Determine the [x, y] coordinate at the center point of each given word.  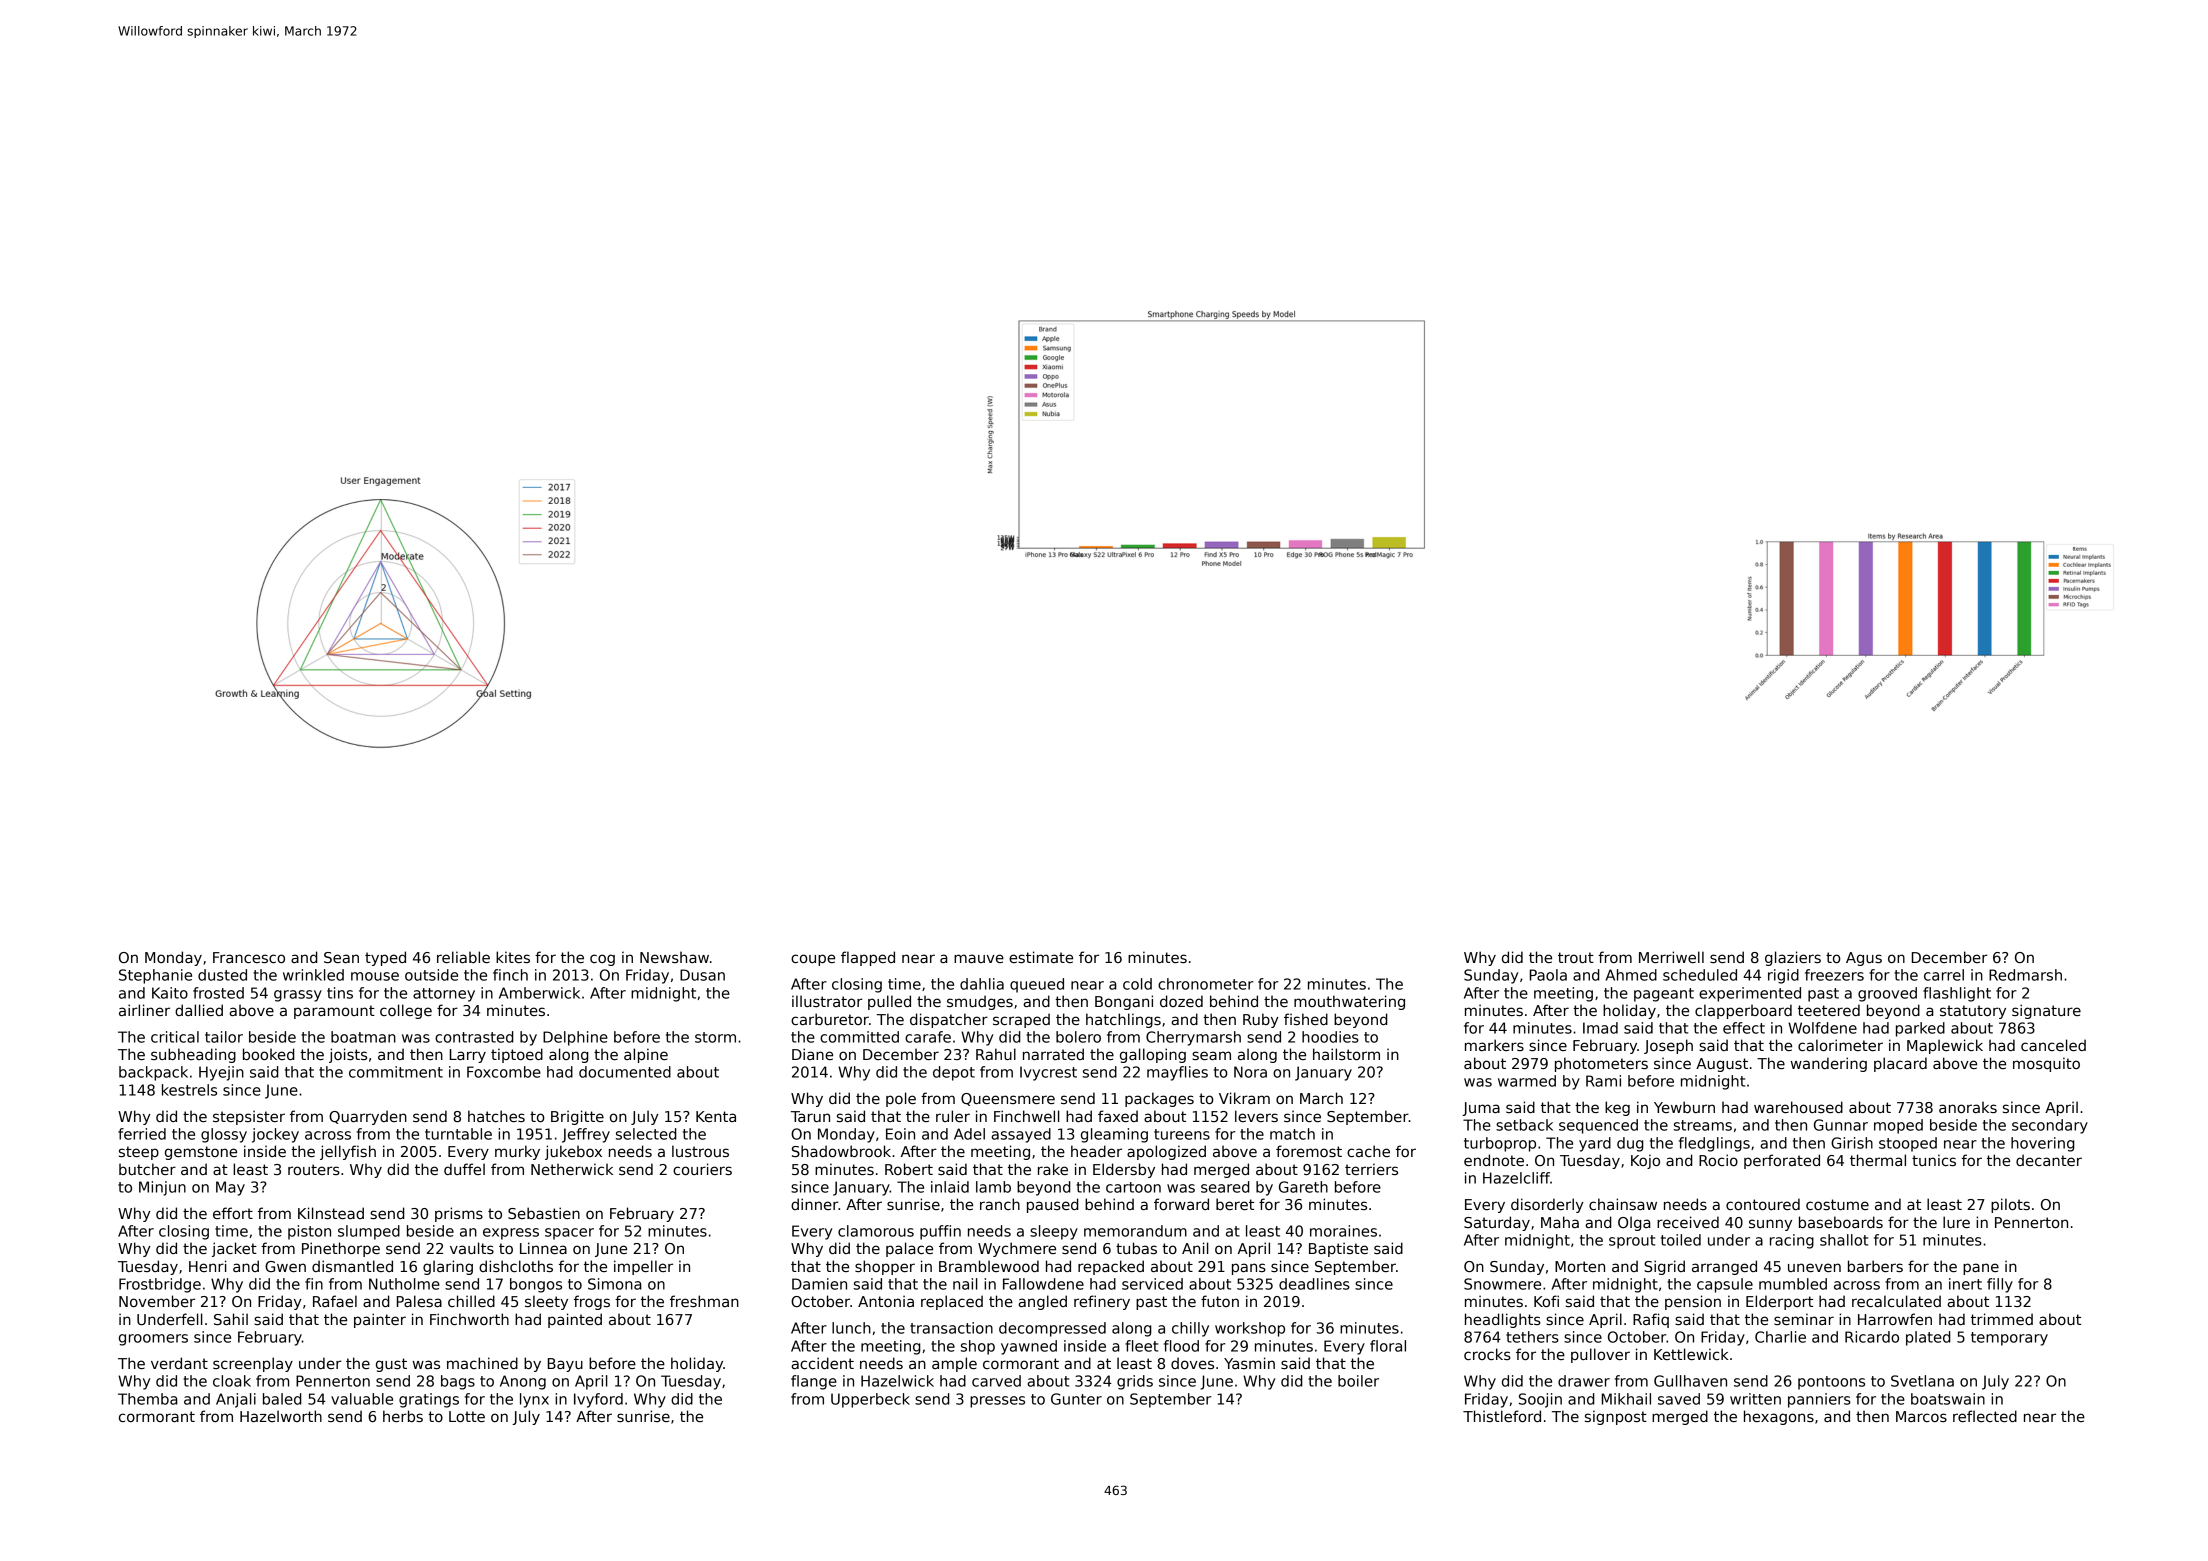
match [1292, 1134]
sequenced [1598, 1126]
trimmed [2002, 1319]
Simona [615, 1284]
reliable [463, 957]
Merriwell [1671, 957]
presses [997, 1402]
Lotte [467, 1416]
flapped [868, 958]
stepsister [249, 1117]
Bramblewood [989, 1266]
